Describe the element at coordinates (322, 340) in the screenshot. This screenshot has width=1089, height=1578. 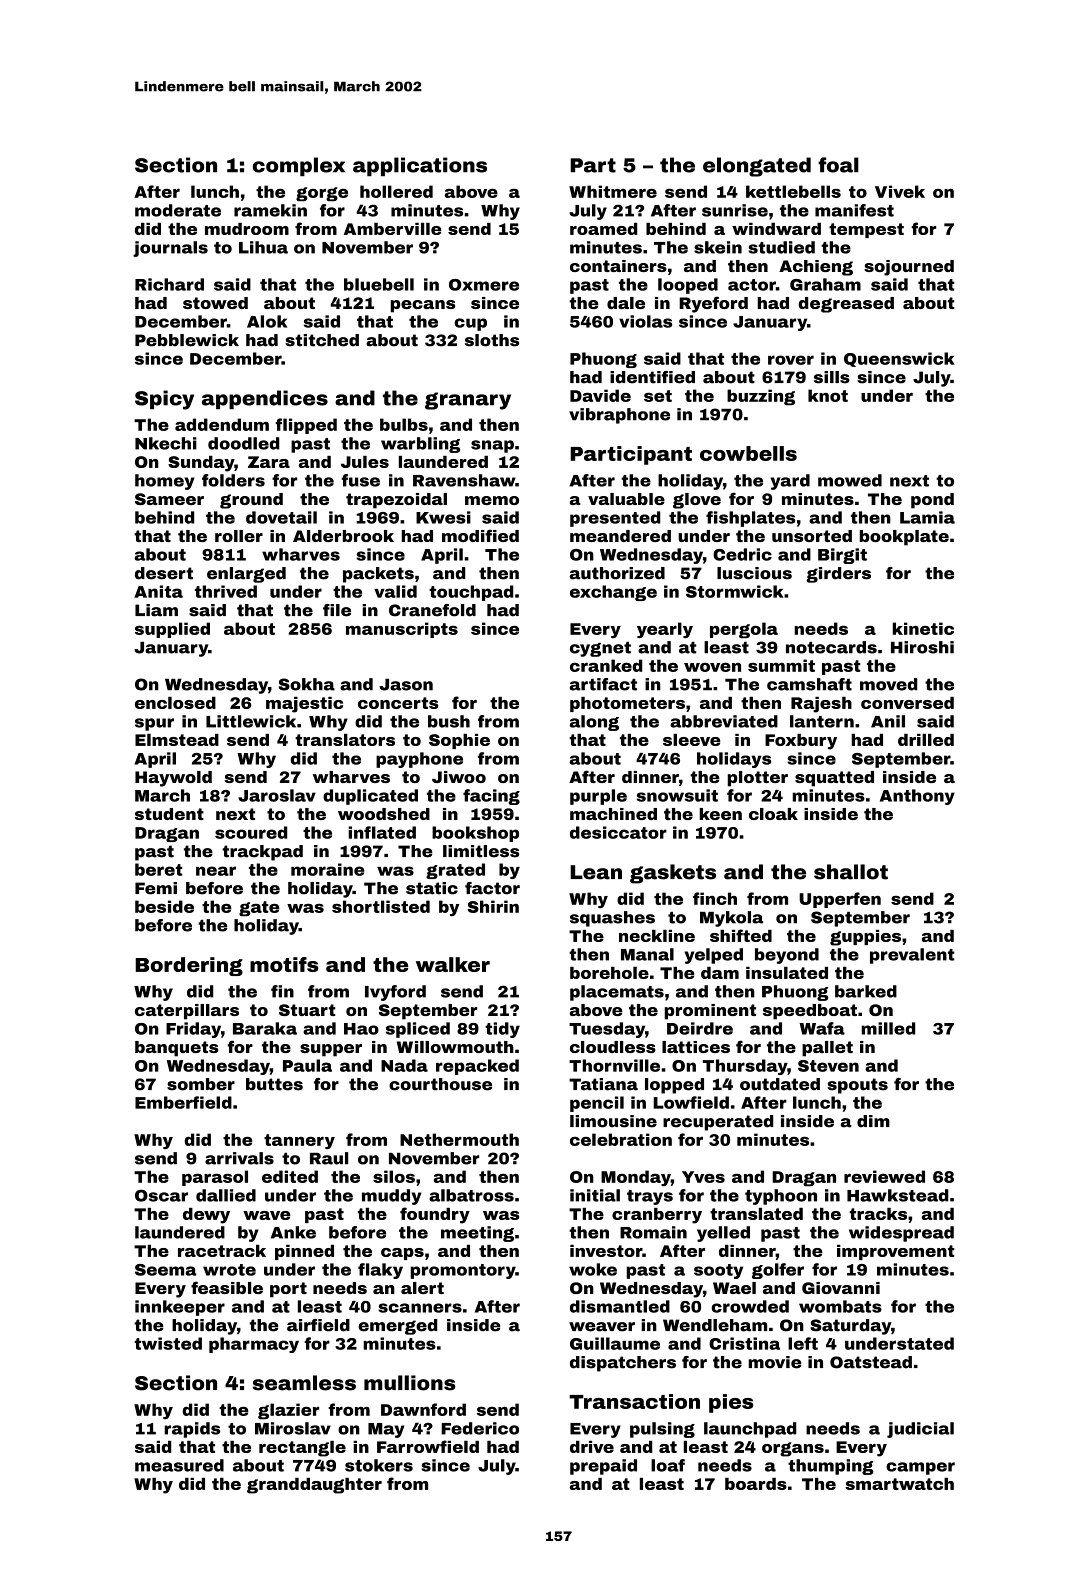
I see `stitched` at that location.
